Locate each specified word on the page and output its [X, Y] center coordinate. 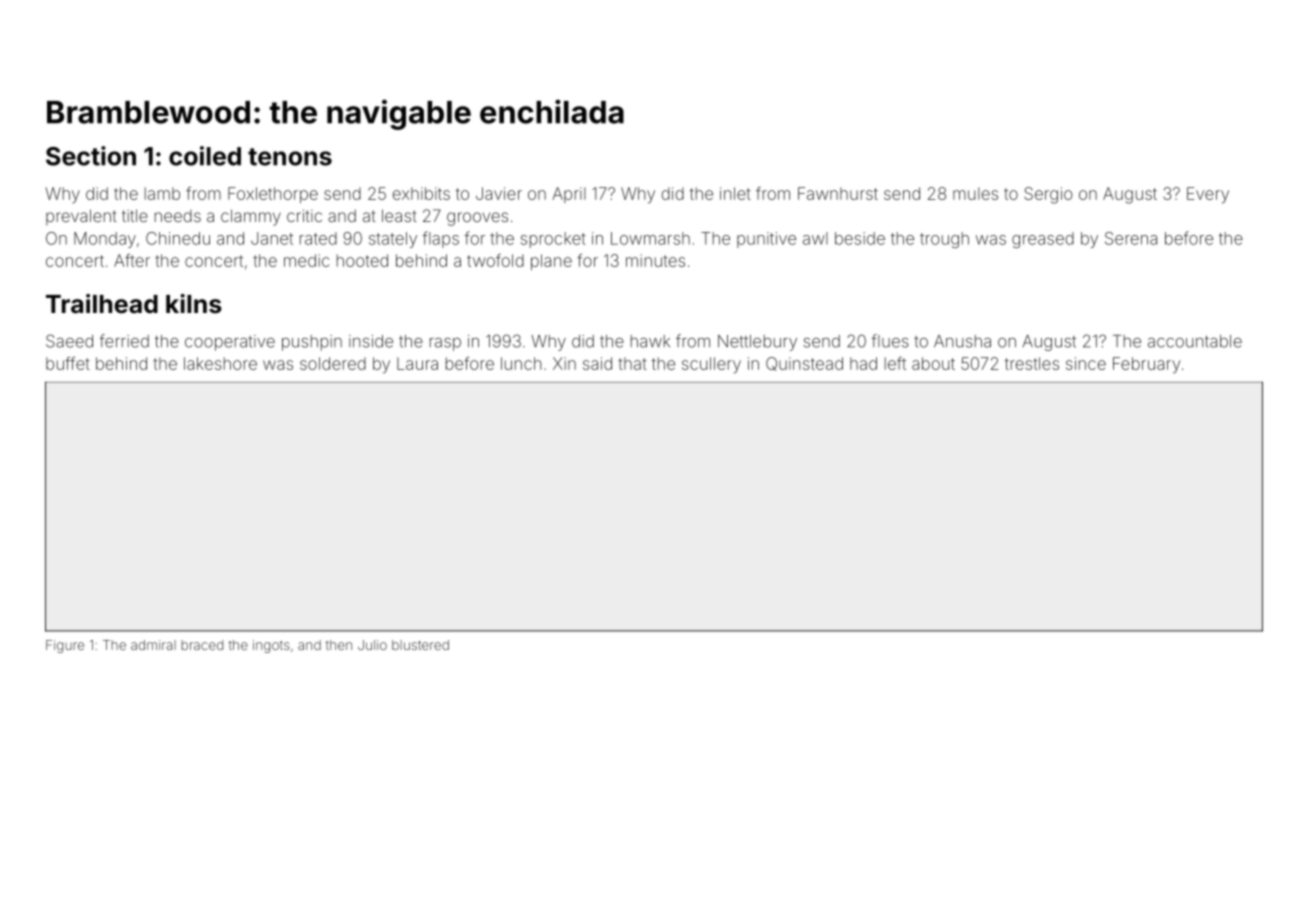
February [1146, 365]
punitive [766, 240]
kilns [194, 304]
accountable [1195, 341]
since [1086, 363]
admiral [153, 645]
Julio [372, 645]
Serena [1131, 238]
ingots [271, 646]
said [597, 363]
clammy [251, 217]
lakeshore [220, 363]
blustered [420, 645]
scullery [711, 365]
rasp [445, 344]
